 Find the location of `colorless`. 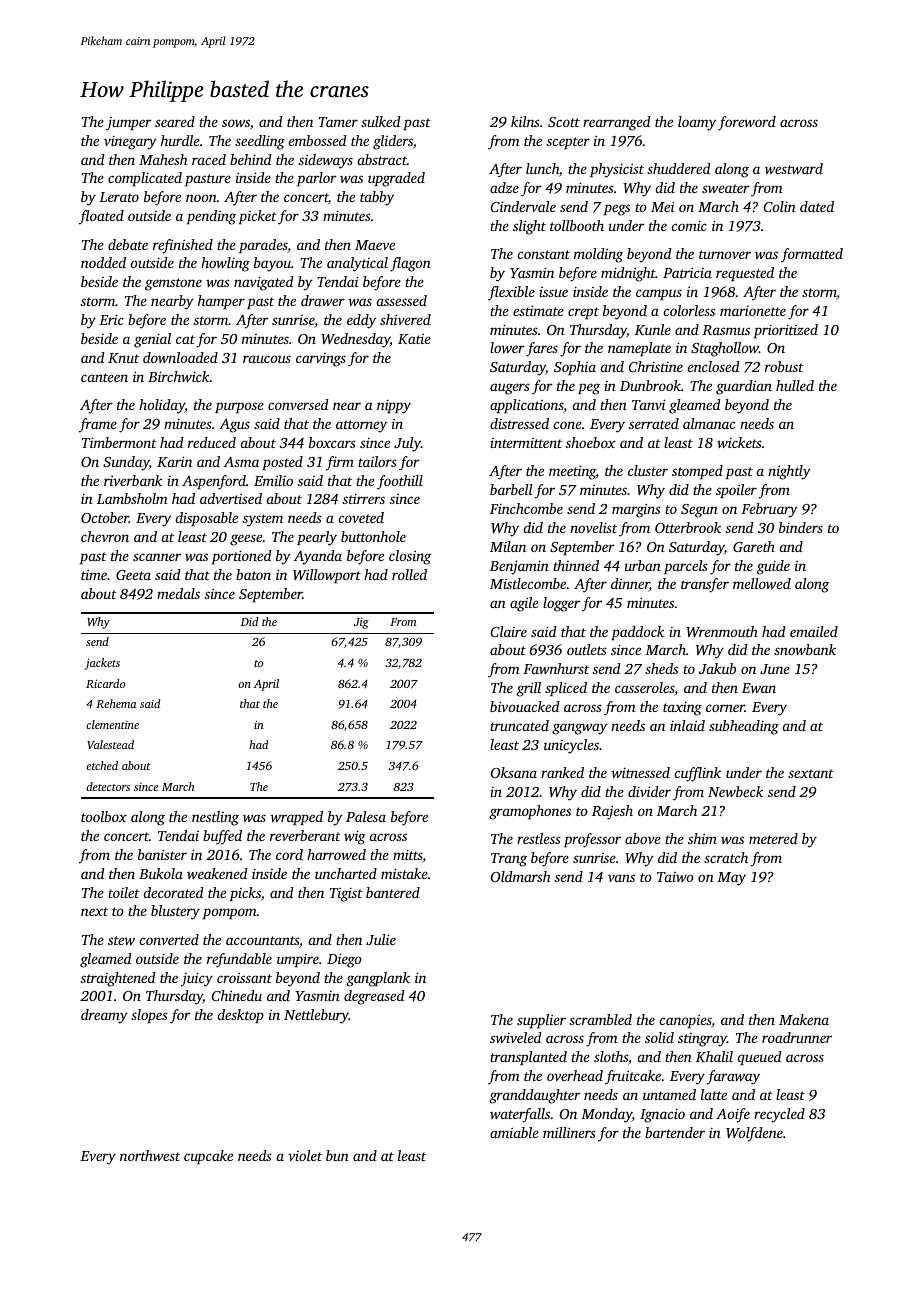

colorless is located at coordinates (689, 310).
